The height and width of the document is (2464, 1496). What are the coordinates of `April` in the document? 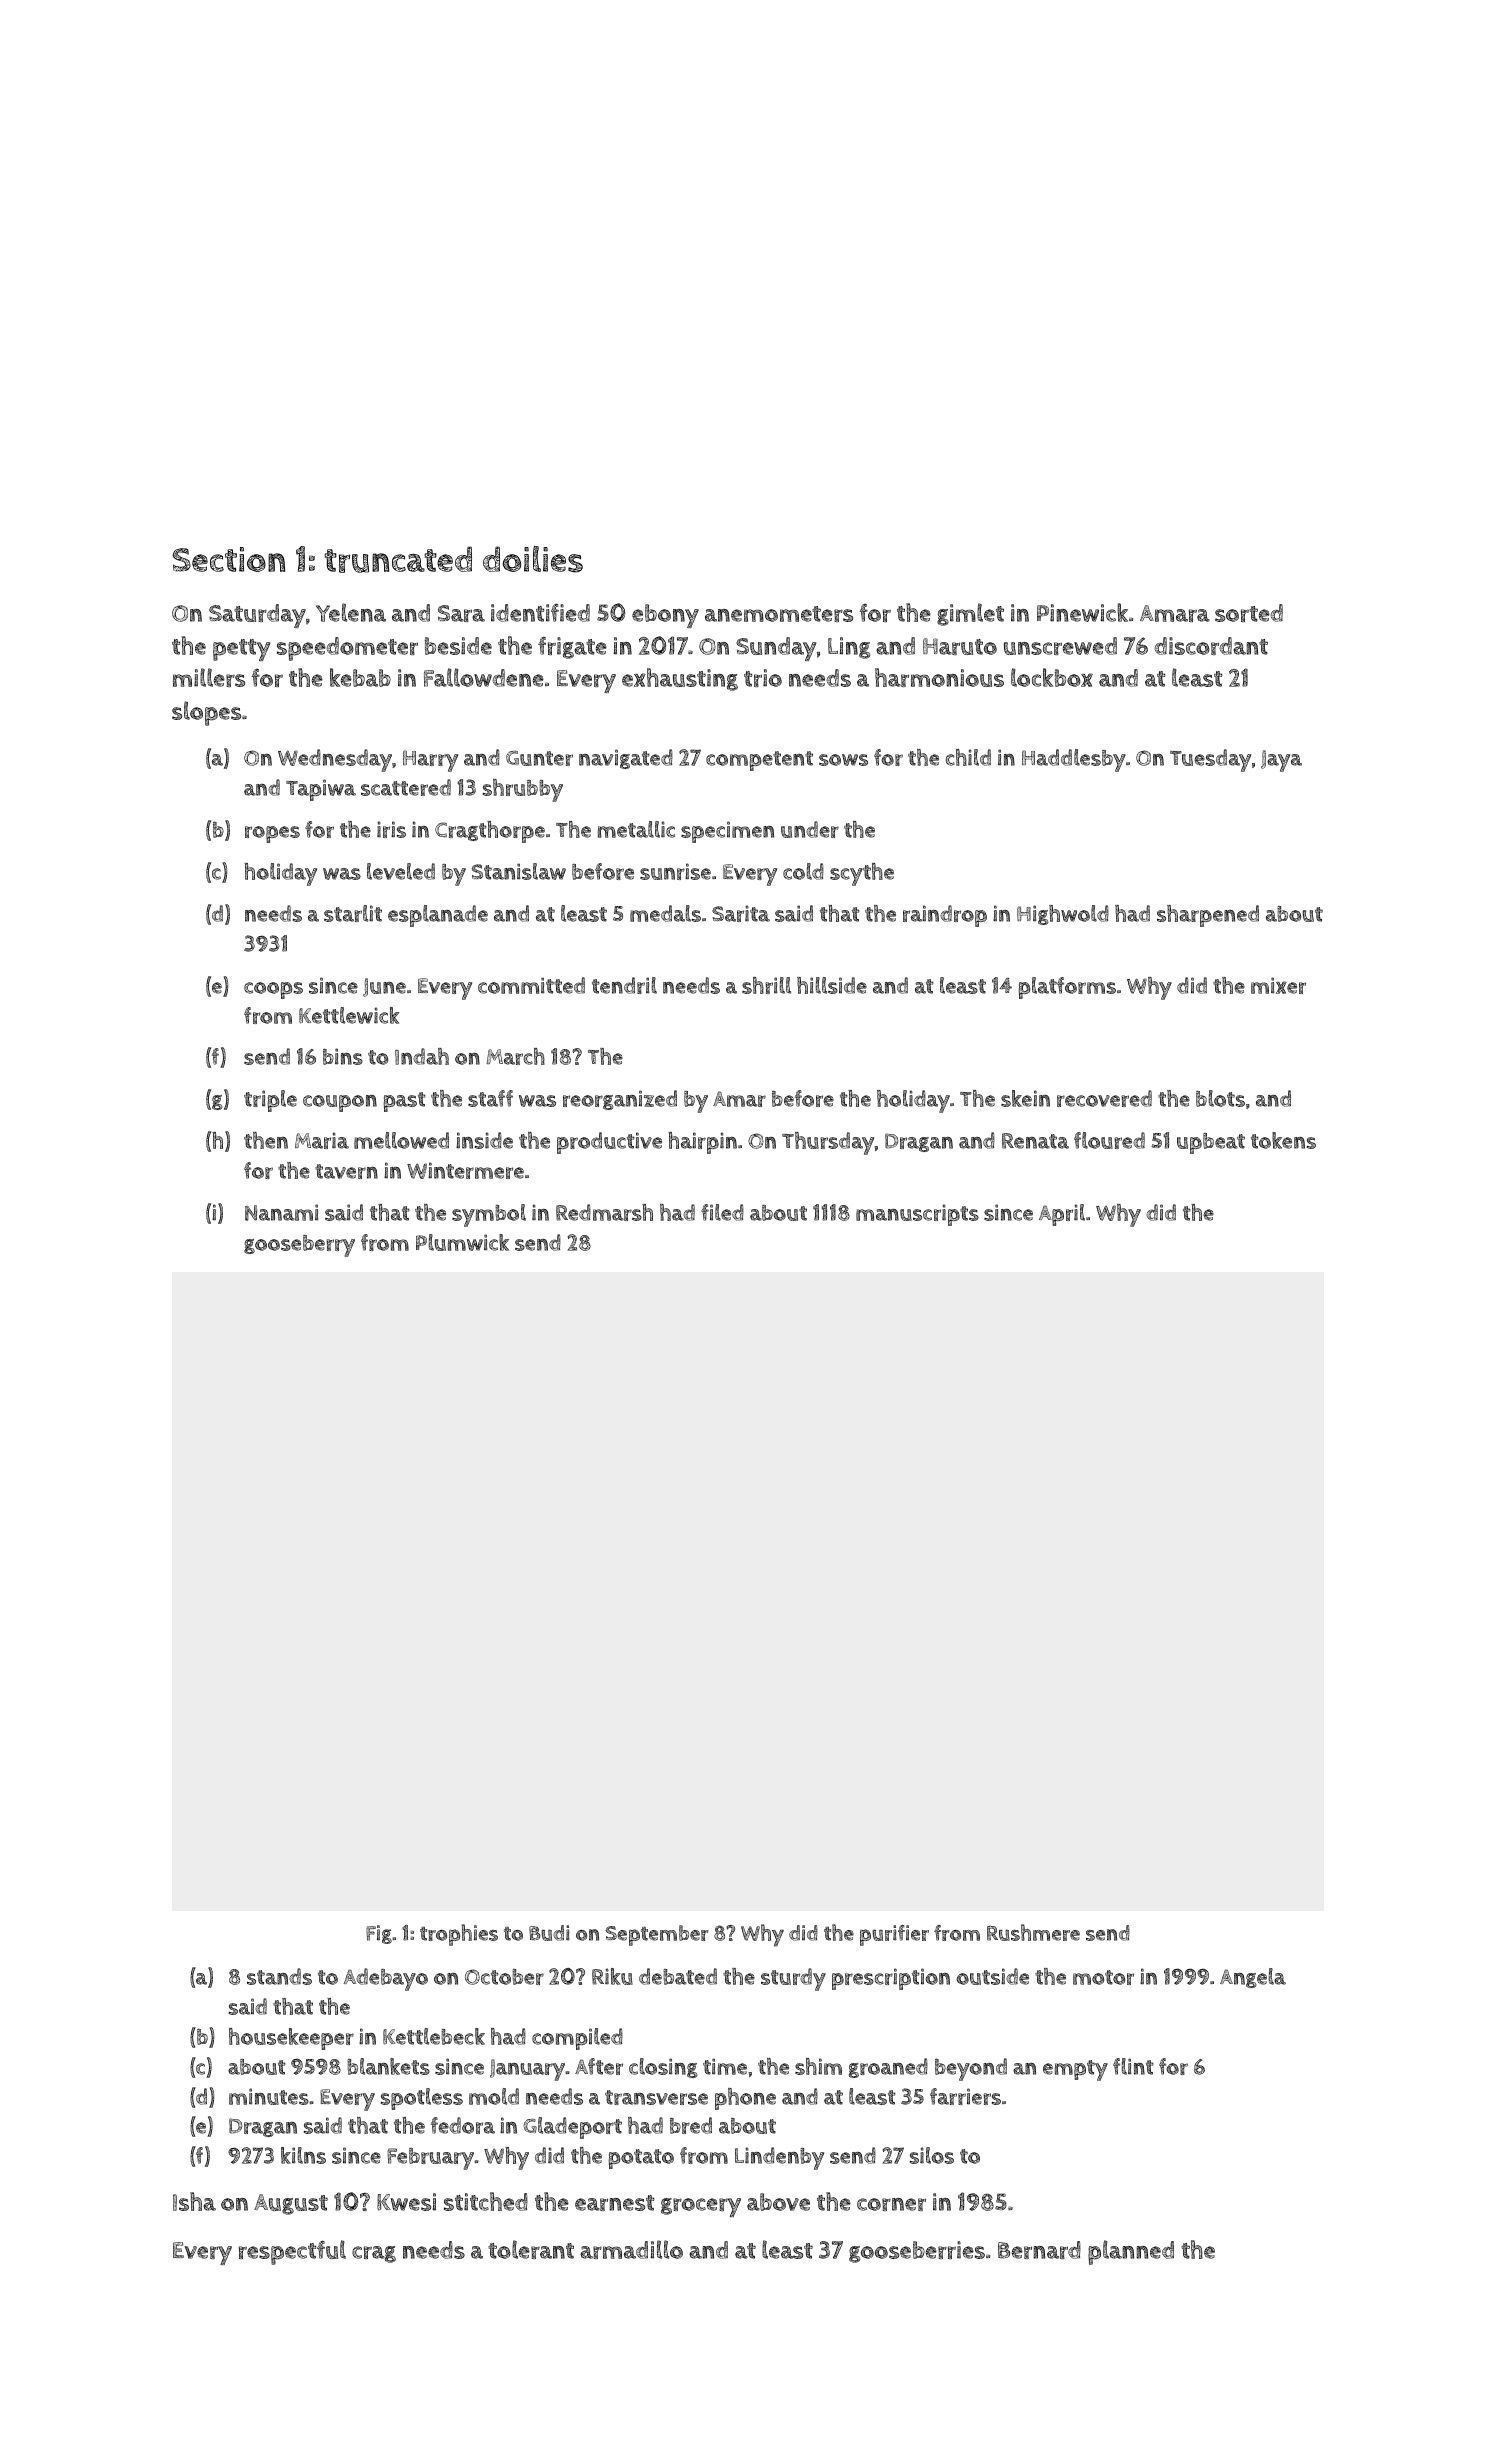 It's located at (1062, 1215).
